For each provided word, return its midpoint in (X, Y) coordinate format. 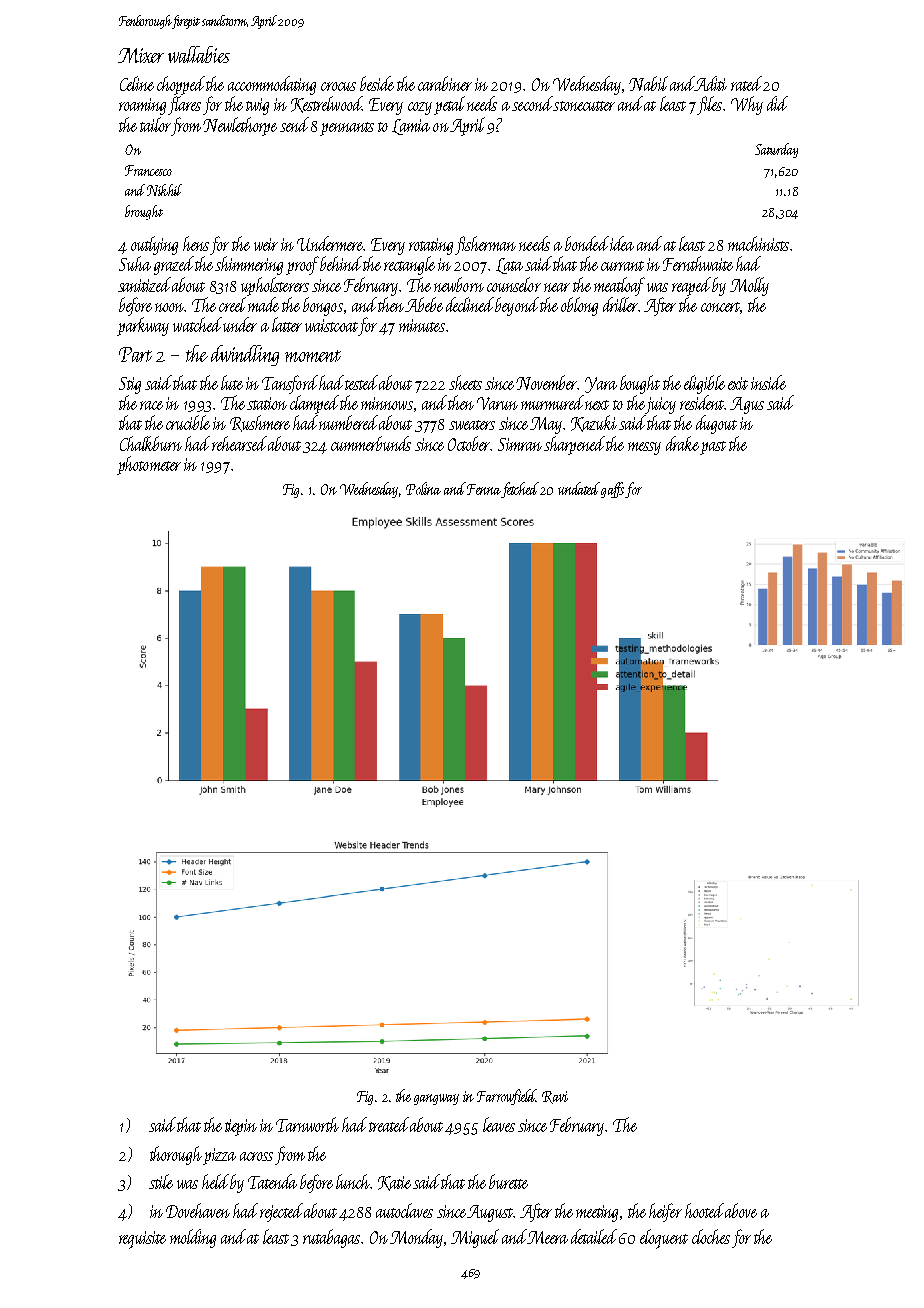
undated (579, 488)
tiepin (241, 1127)
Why (747, 105)
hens (196, 243)
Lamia (411, 127)
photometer (149, 465)
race (151, 405)
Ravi (555, 1097)
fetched (520, 490)
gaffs (612, 490)
